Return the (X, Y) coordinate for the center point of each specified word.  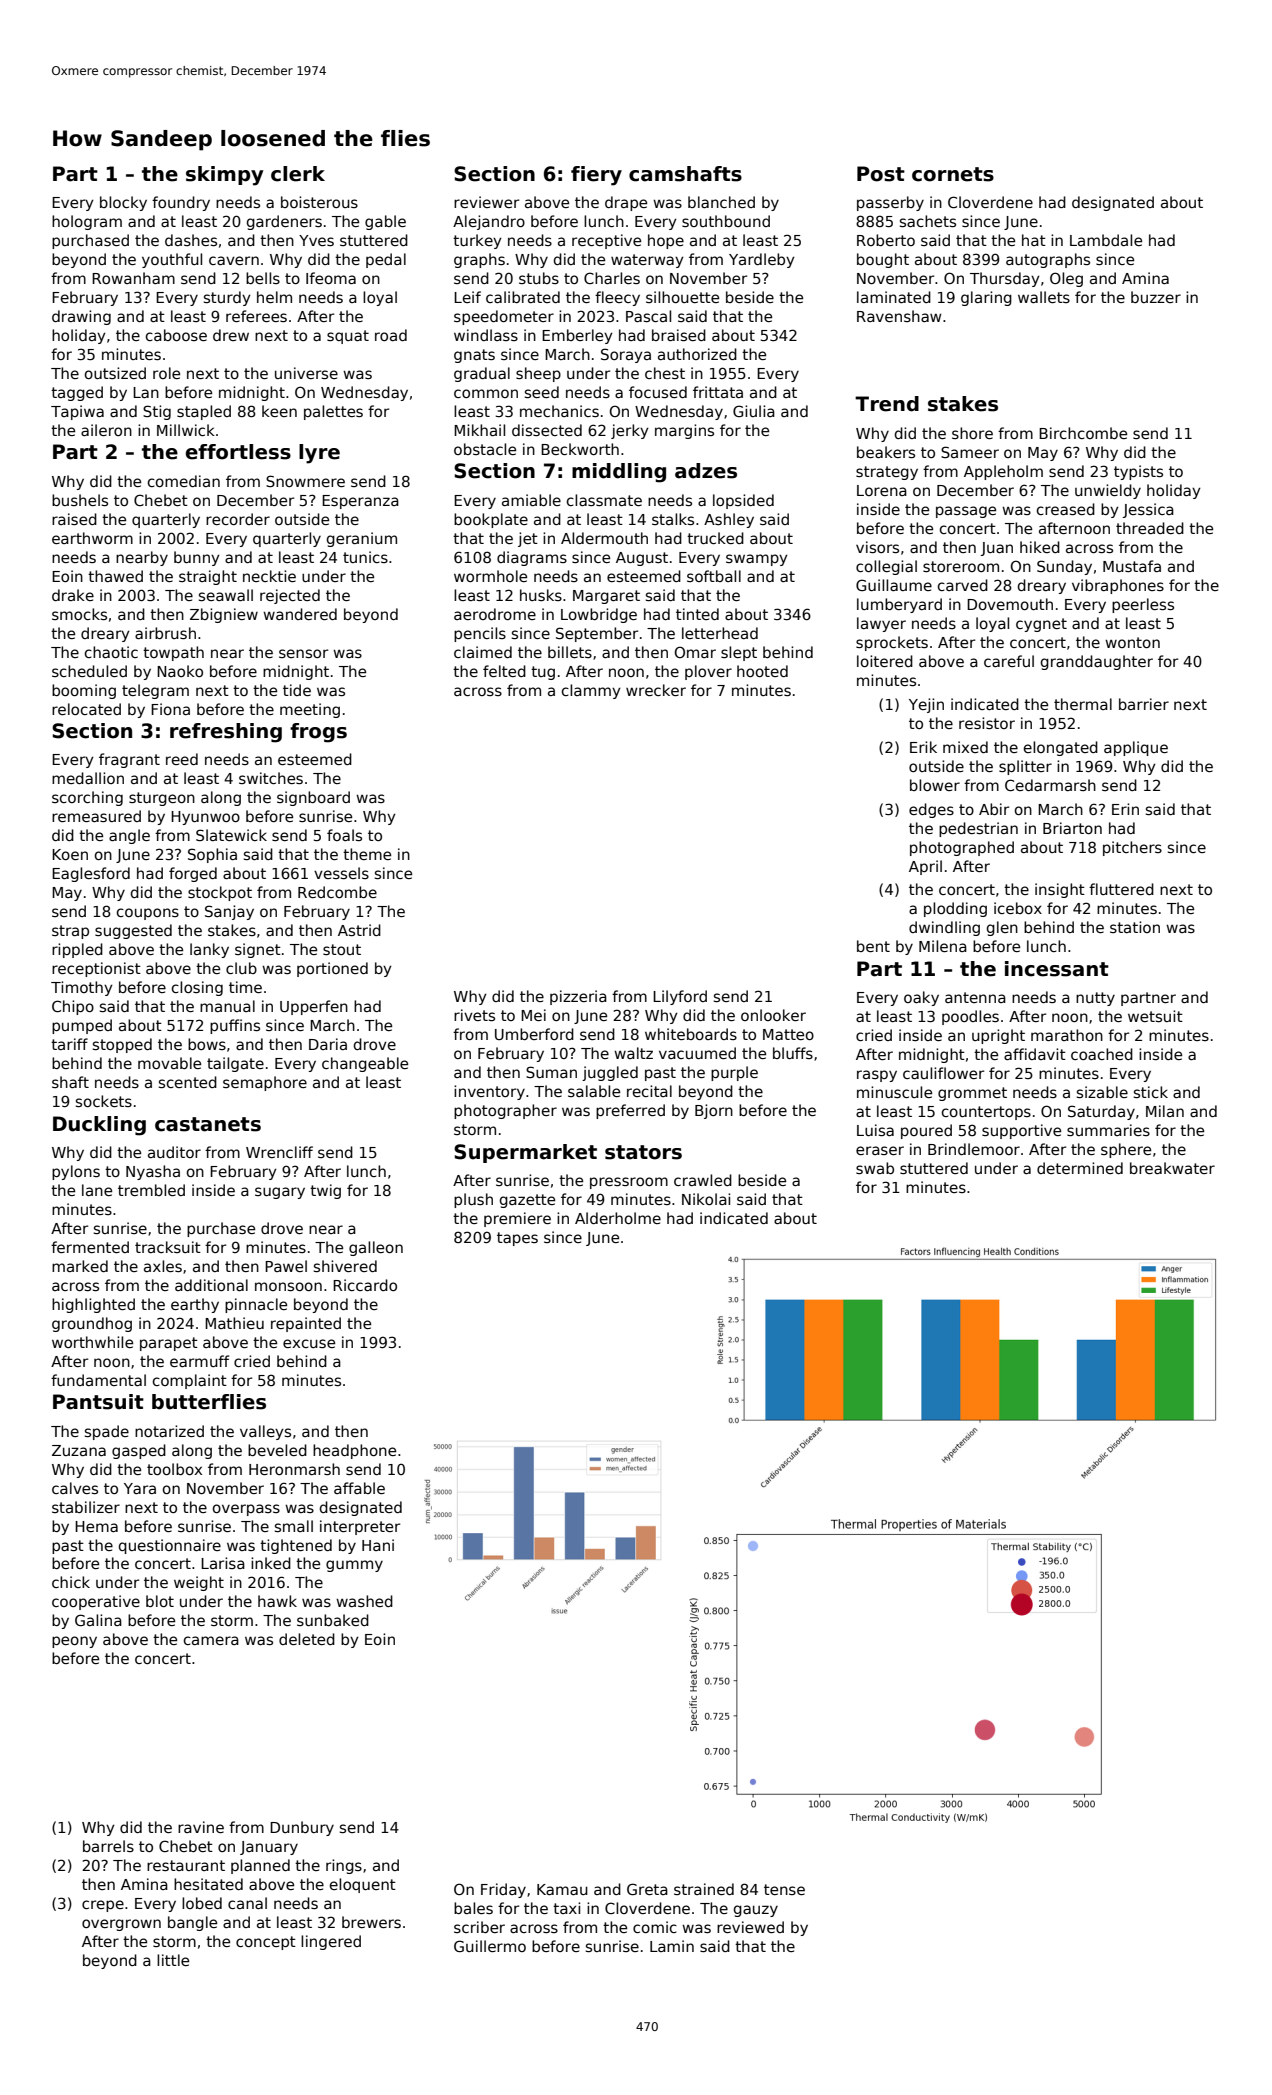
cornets (953, 174)
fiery (596, 176)
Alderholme (618, 1218)
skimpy (225, 176)
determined (1080, 1168)
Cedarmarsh (1050, 785)
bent (873, 946)
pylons (76, 1172)
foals (344, 835)
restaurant (186, 1865)
